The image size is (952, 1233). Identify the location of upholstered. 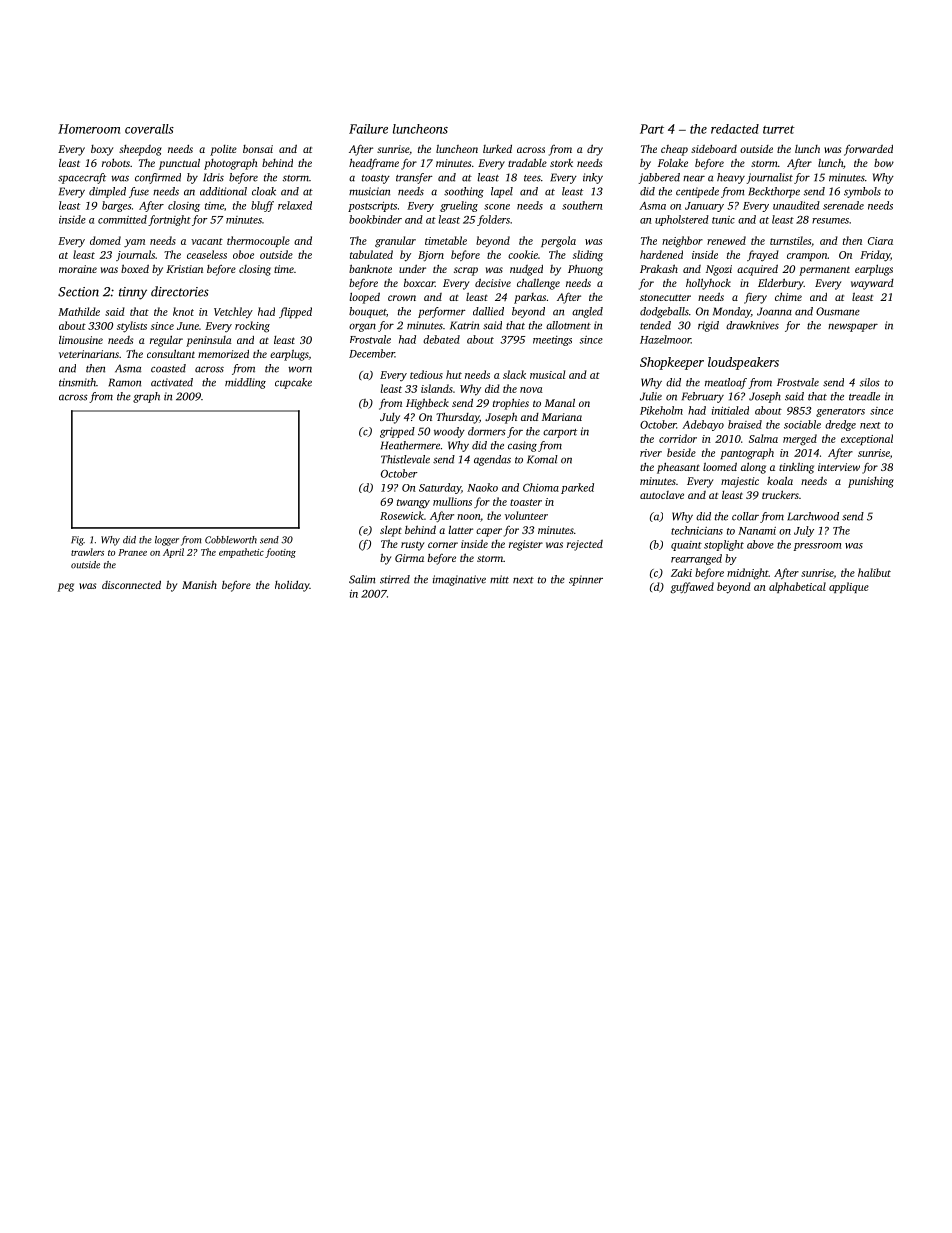
(682, 220).
